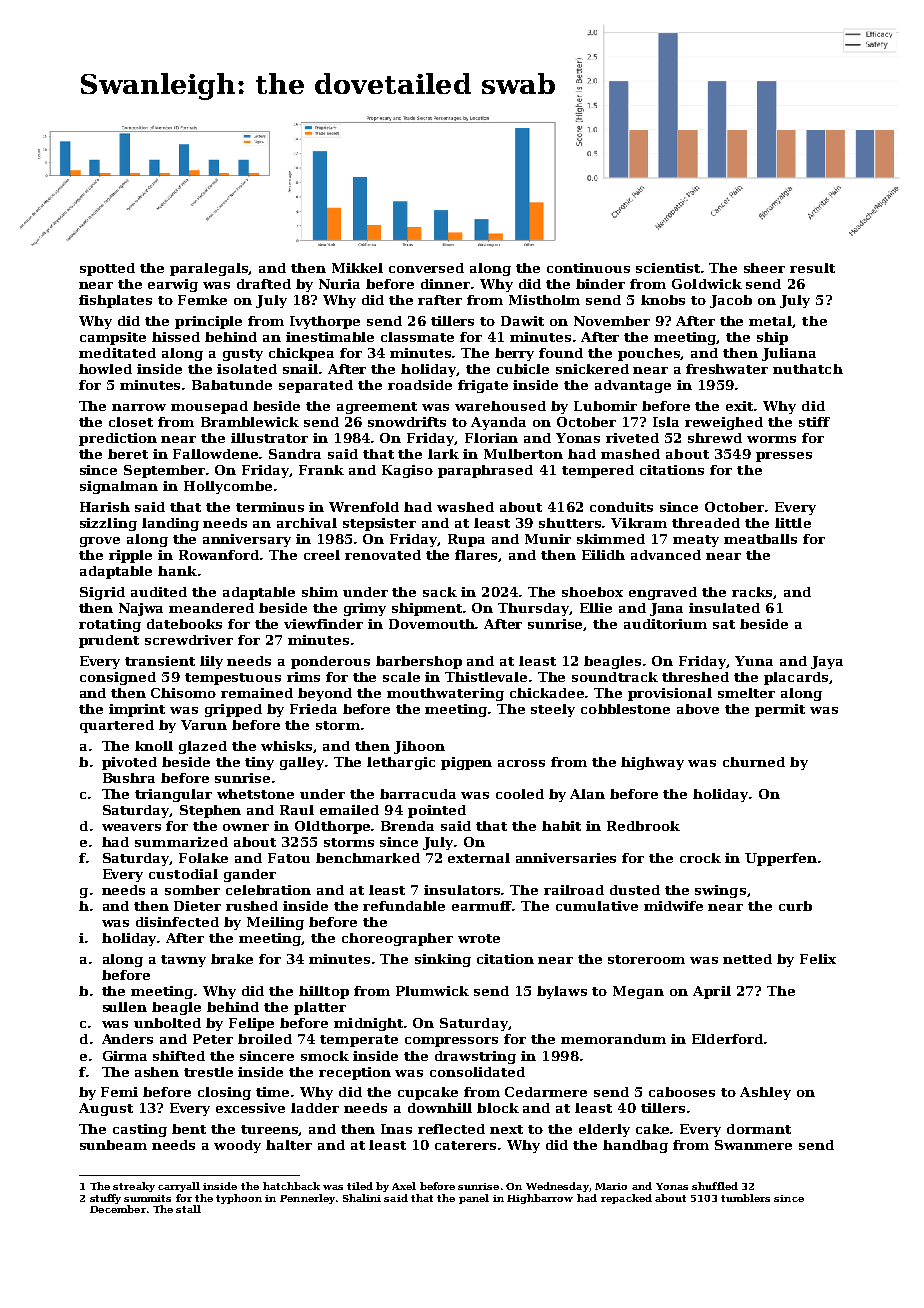 The image size is (924, 1308). What do you see at coordinates (237, 1146) in the page?
I see `woody` at bounding box center [237, 1146].
